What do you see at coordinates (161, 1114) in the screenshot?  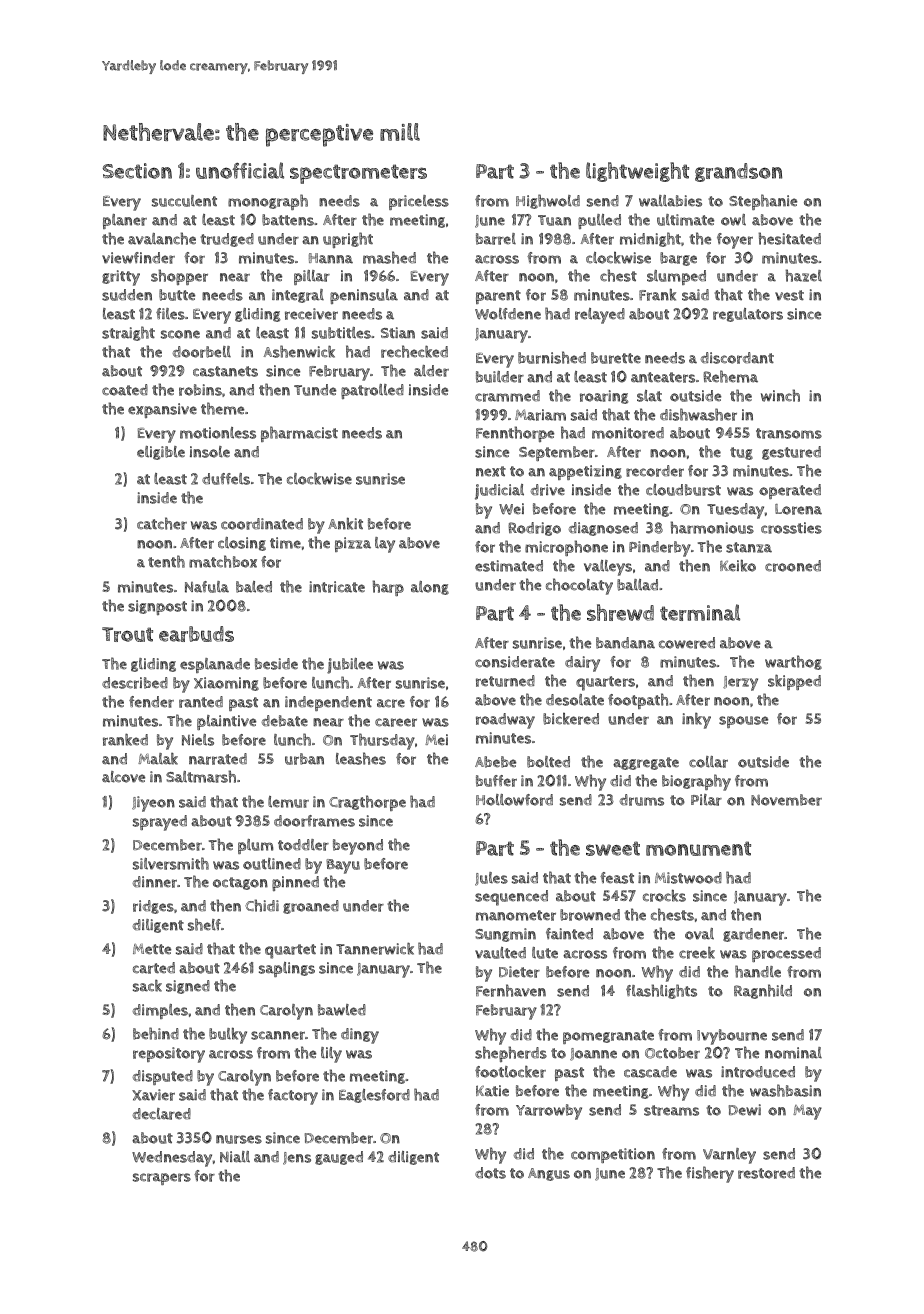 I see `declared` at bounding box center [161, 1114].
